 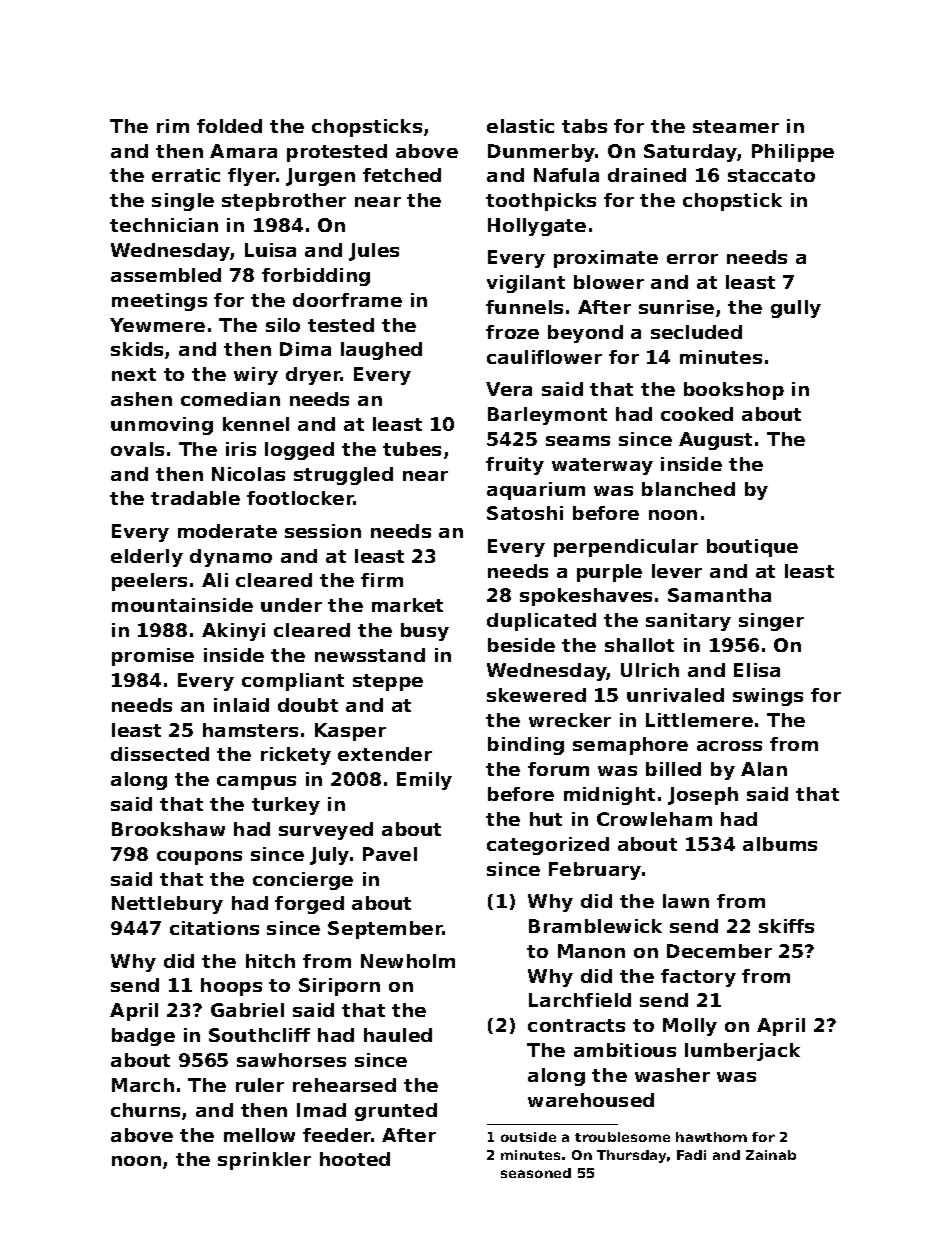 I want to click on steamer, so click(x=736, y=126).
